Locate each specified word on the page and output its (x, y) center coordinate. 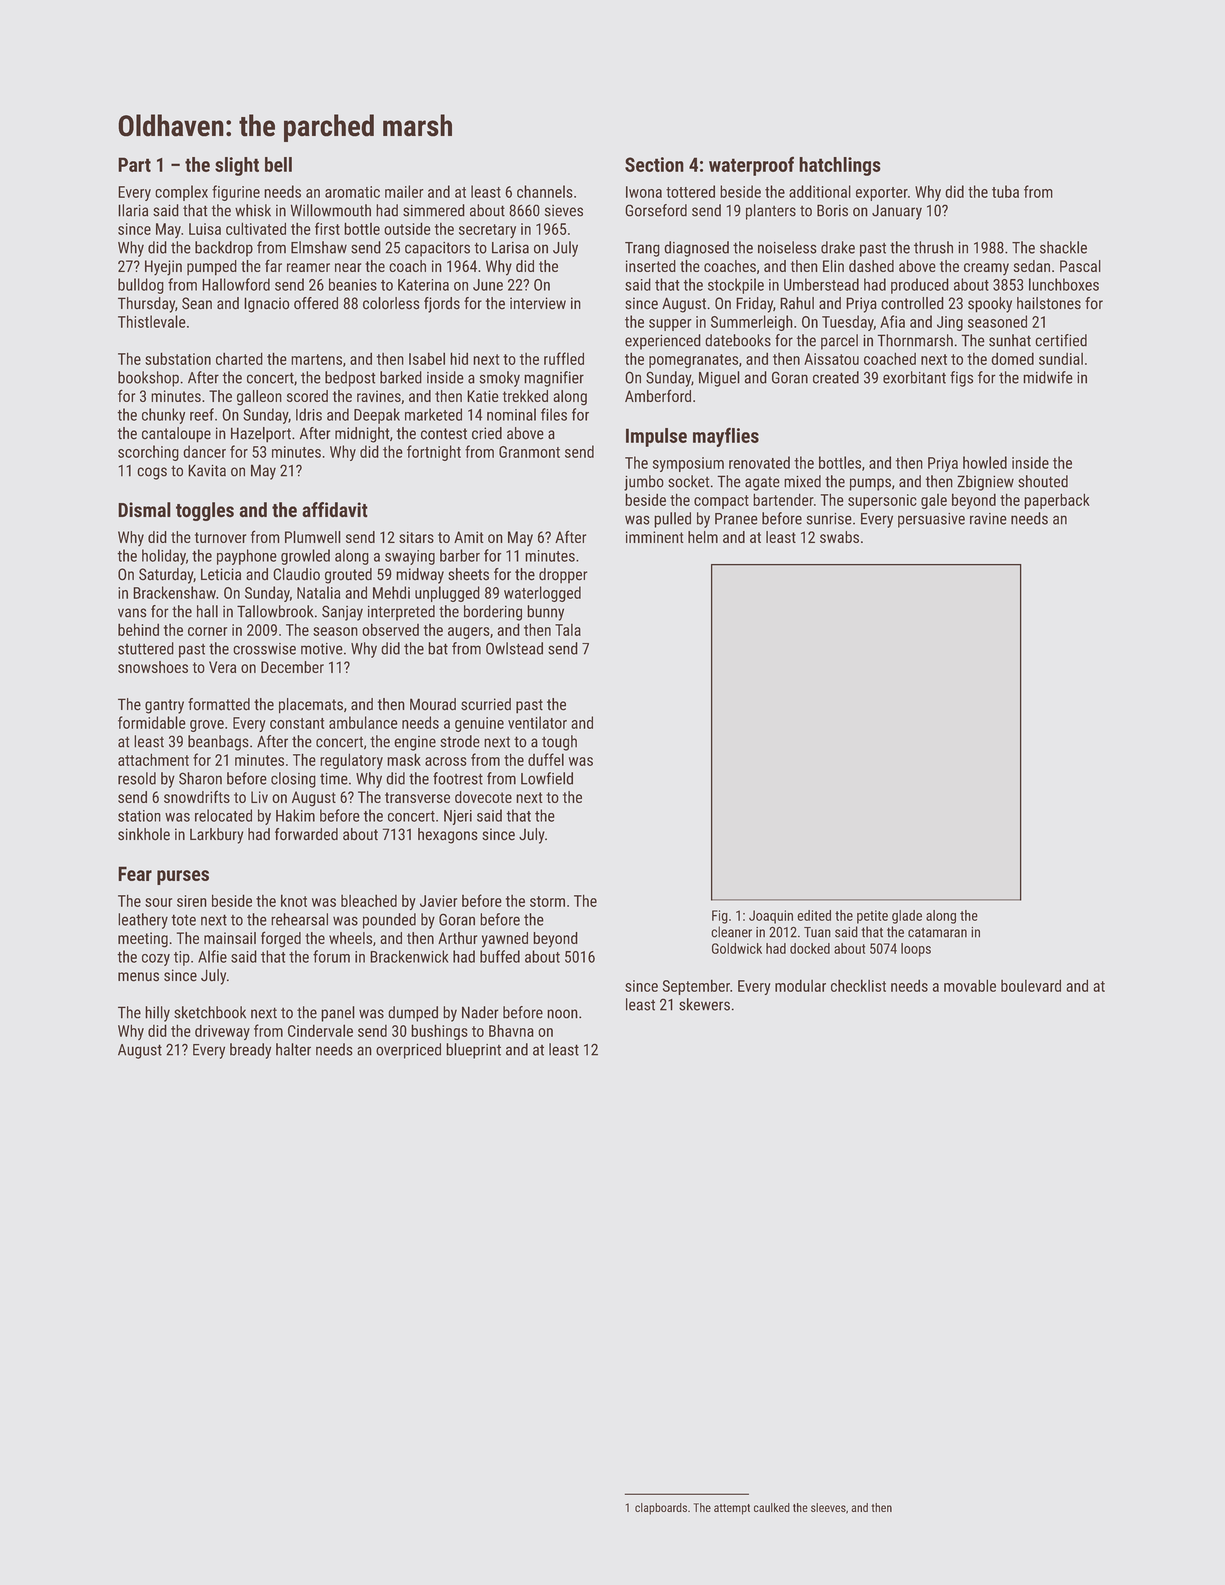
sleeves (828, 1507)
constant (297, 723)
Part (134, 164)
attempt (732, 1509)
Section (654, 164)
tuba (1005, 191)
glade (907, 917)
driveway (222, 1032)
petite (872, 917)
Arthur (457, 938)
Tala (568, 630)
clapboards (661, 1509)
